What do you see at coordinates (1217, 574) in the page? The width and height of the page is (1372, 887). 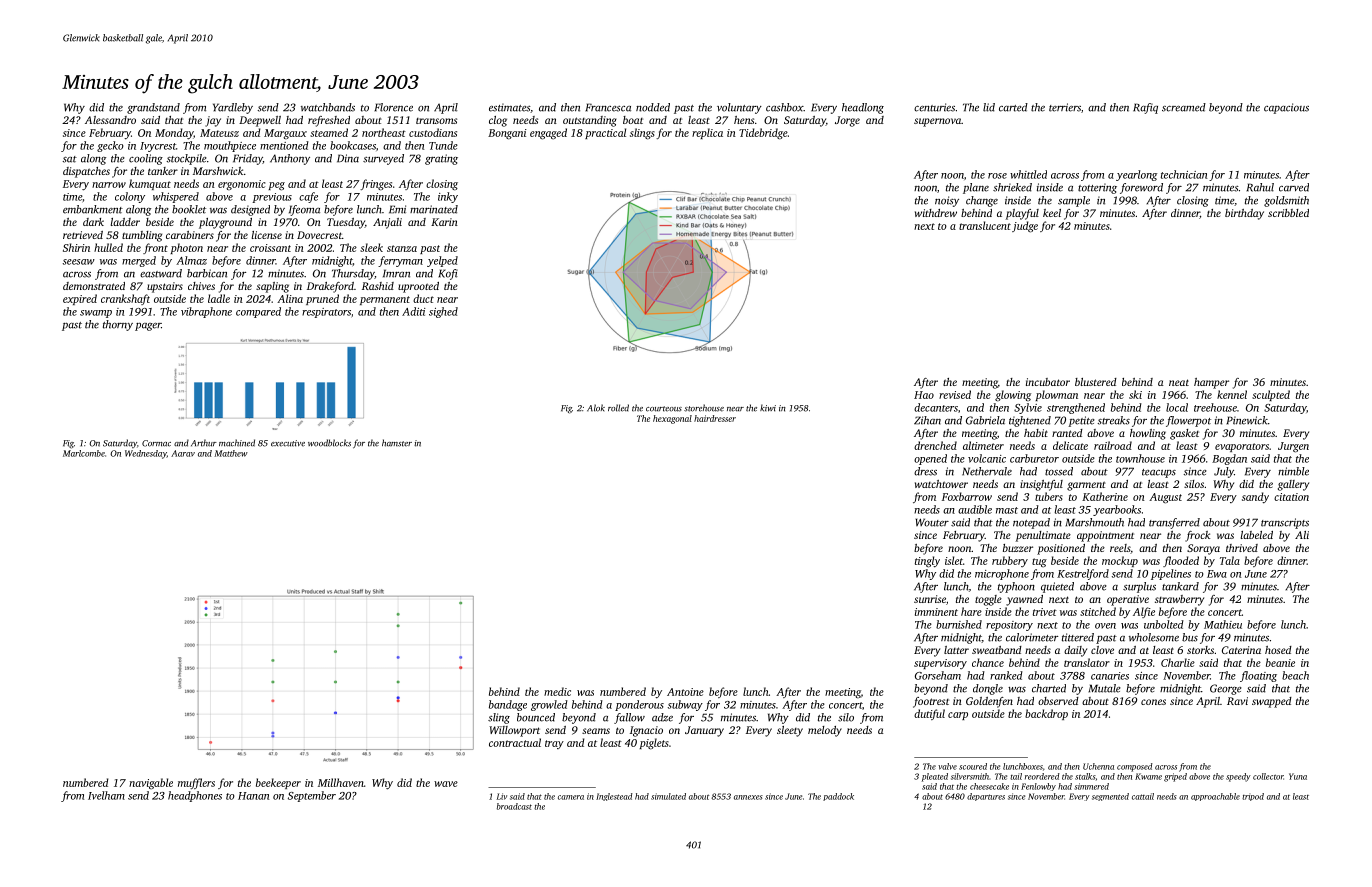 I see `Ewa` at bounding box center [1217, 574].
